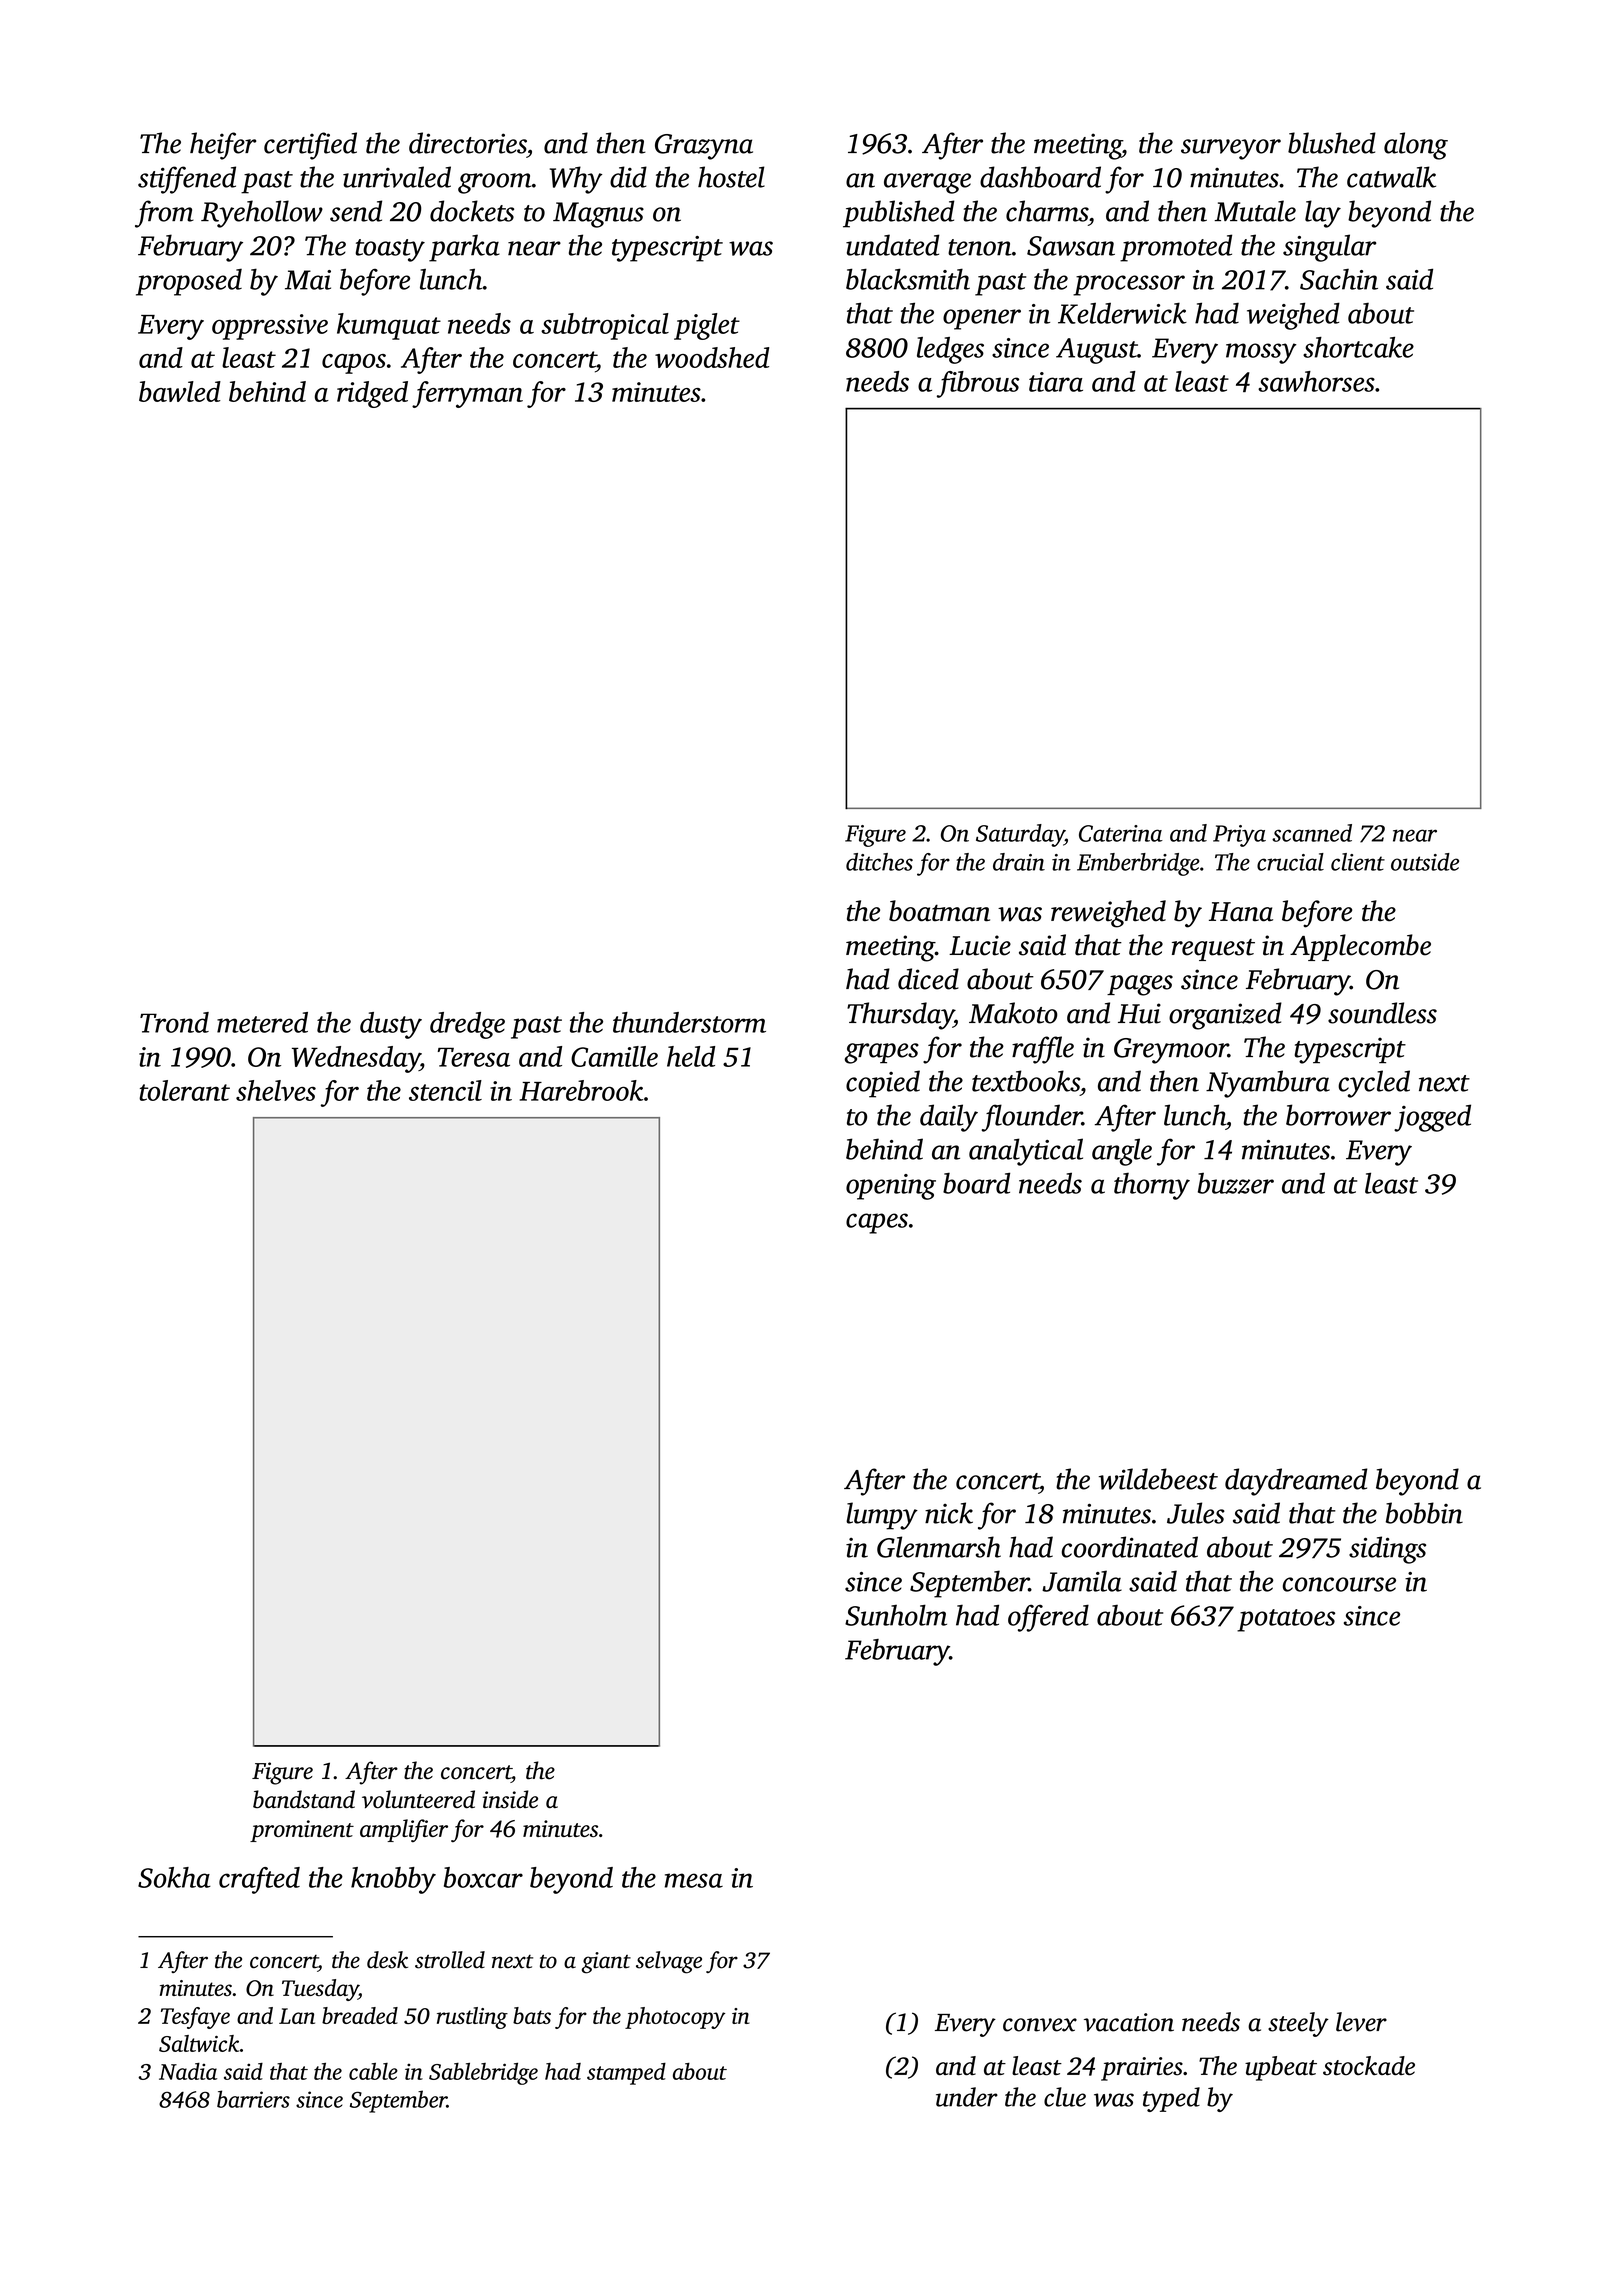 This screenshot has height=2292, width=1620. Describe the element at coordinates (879, 862) in the screenshot. I see `ditches` at that location.
